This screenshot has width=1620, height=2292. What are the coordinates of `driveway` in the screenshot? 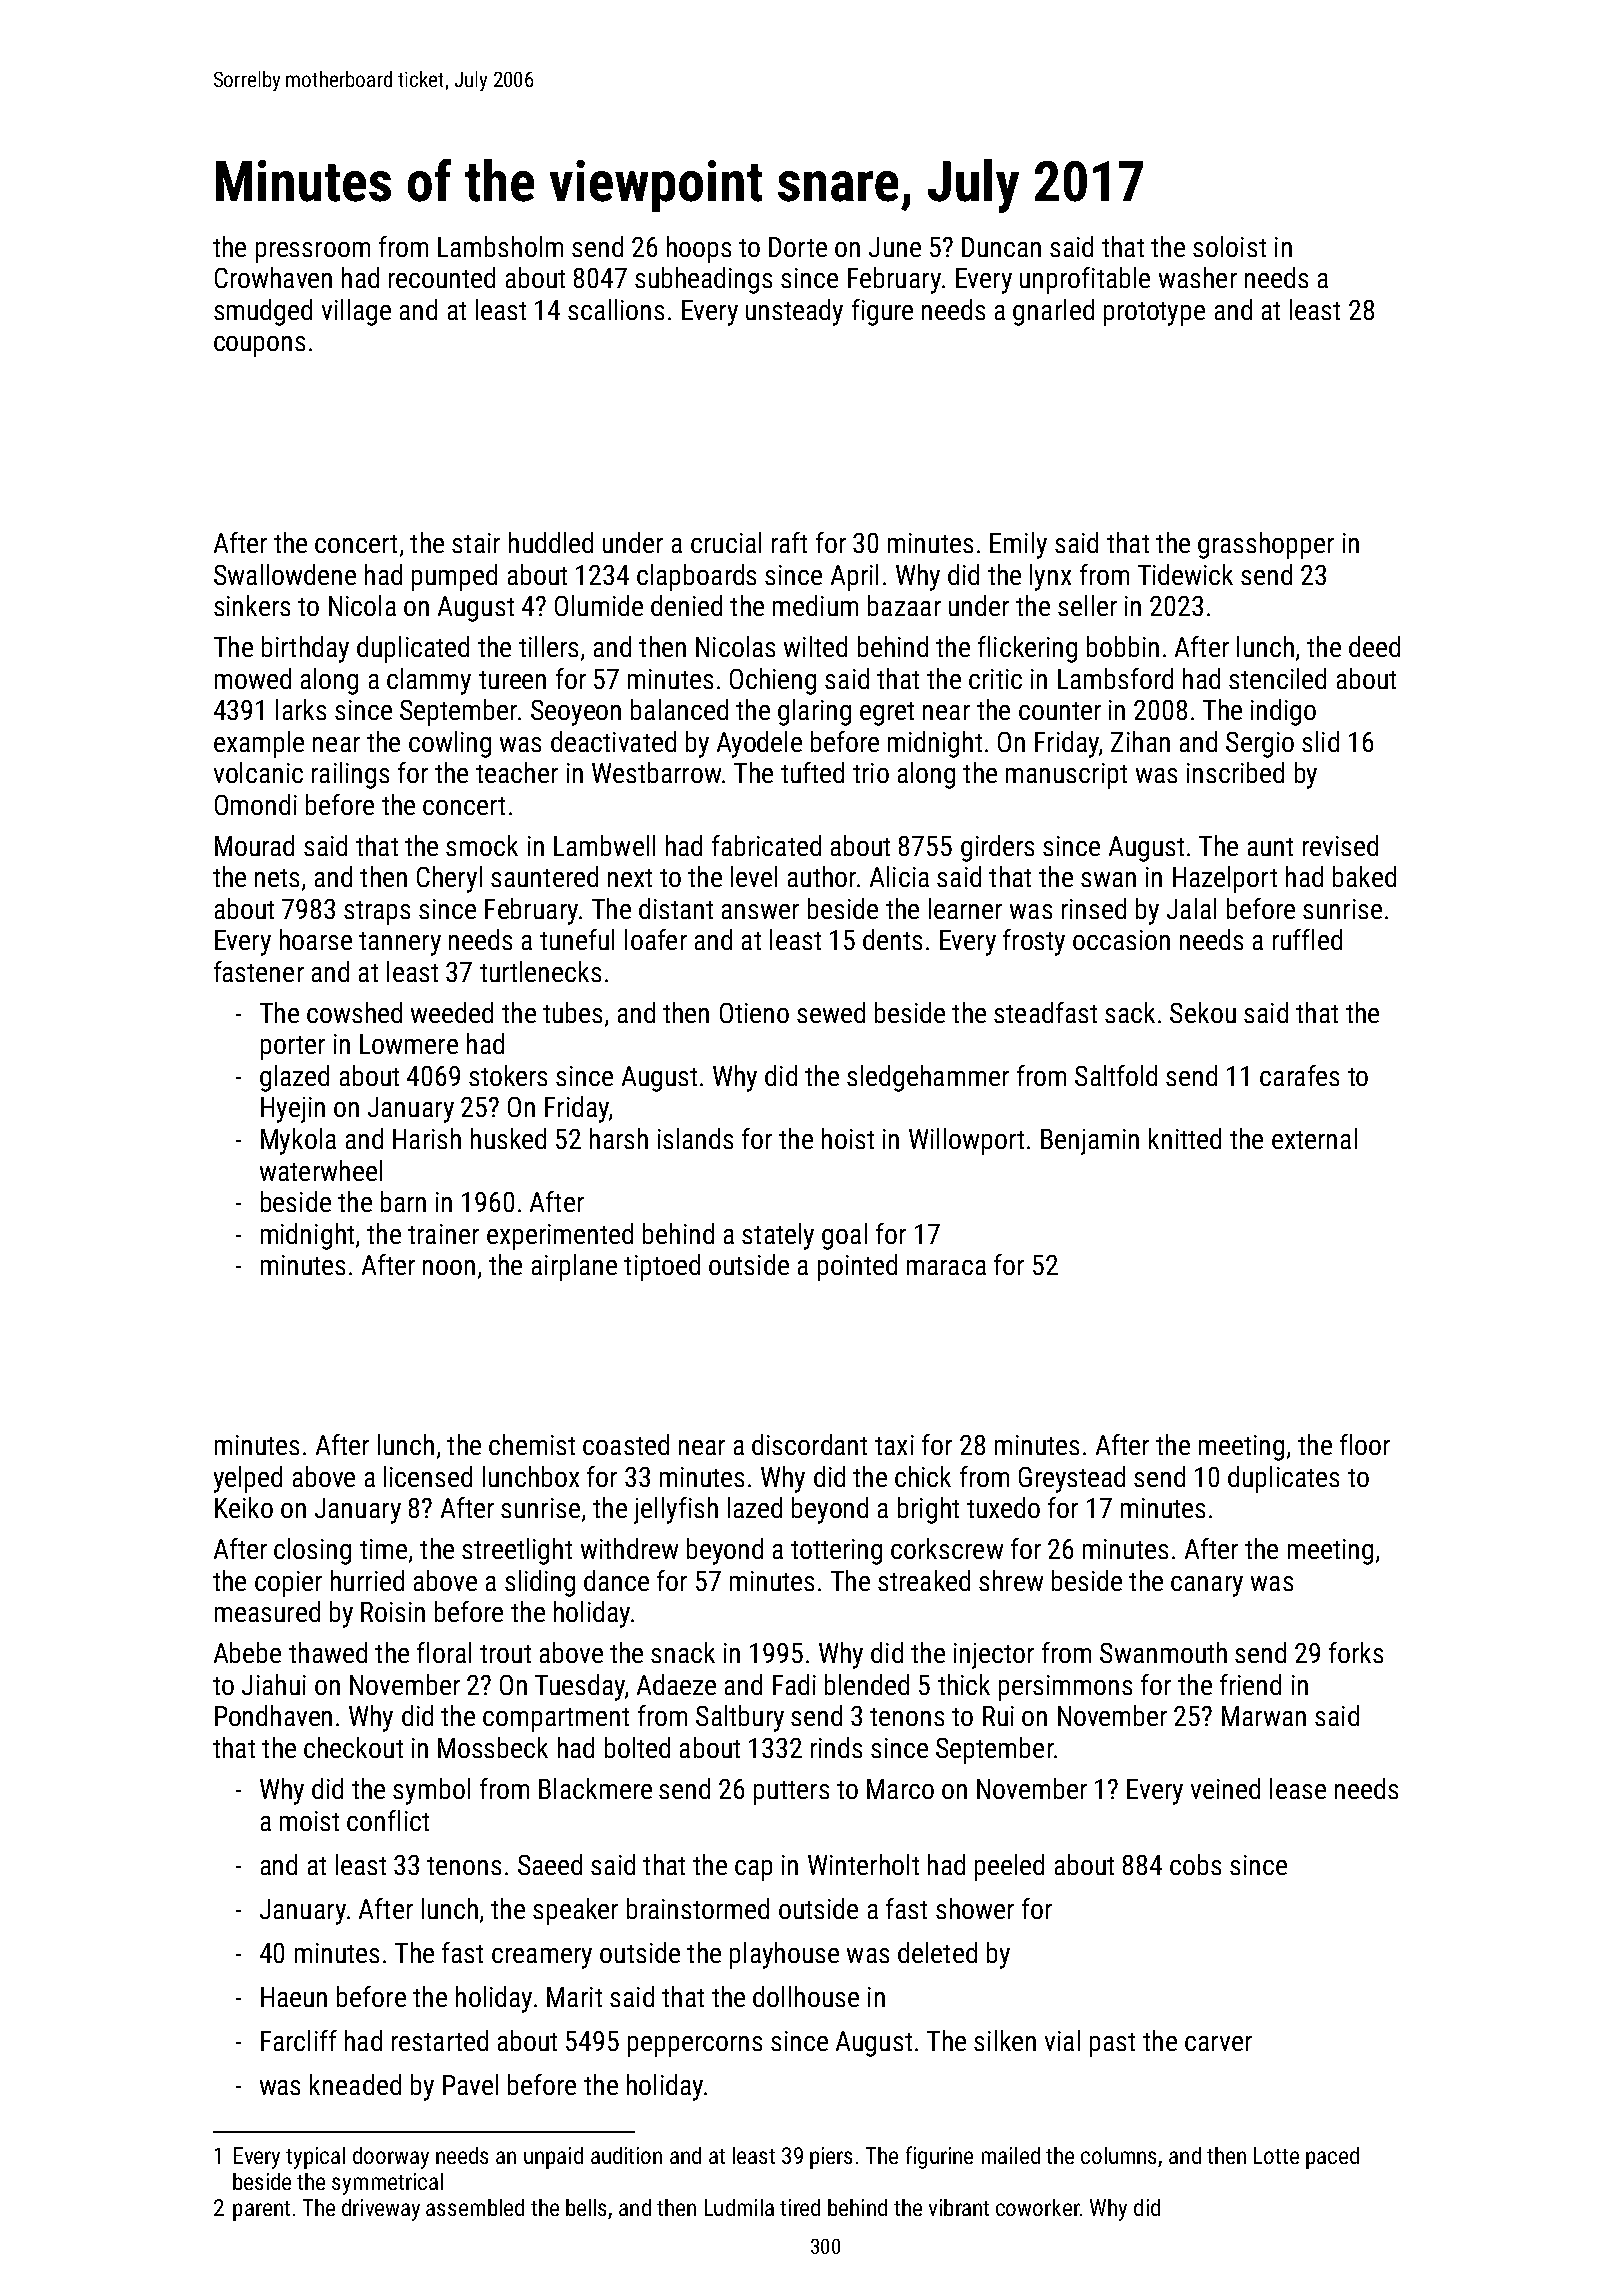 It's located at (381, 2210).
